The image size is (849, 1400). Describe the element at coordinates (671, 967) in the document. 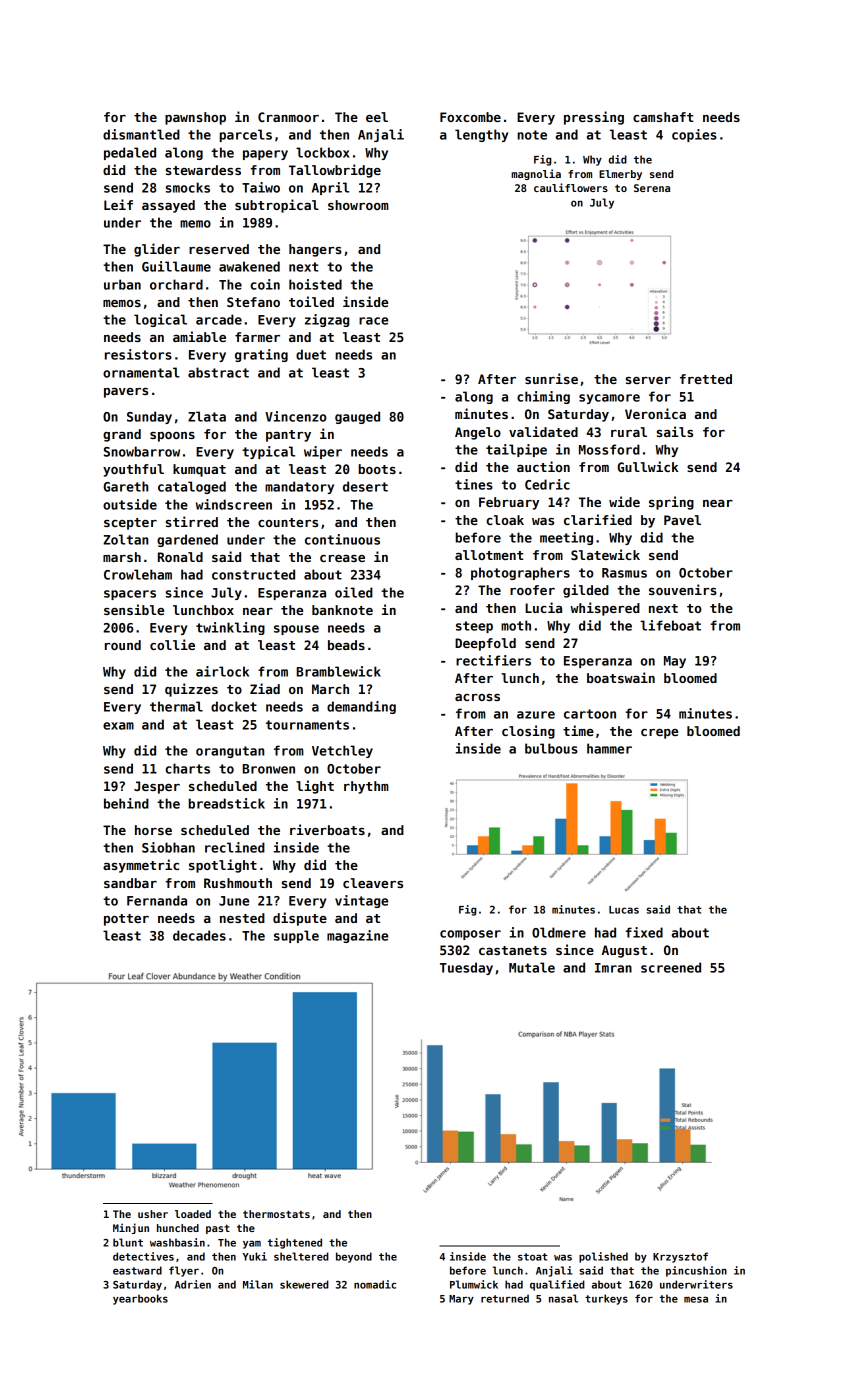

I see `screened` at that location.
